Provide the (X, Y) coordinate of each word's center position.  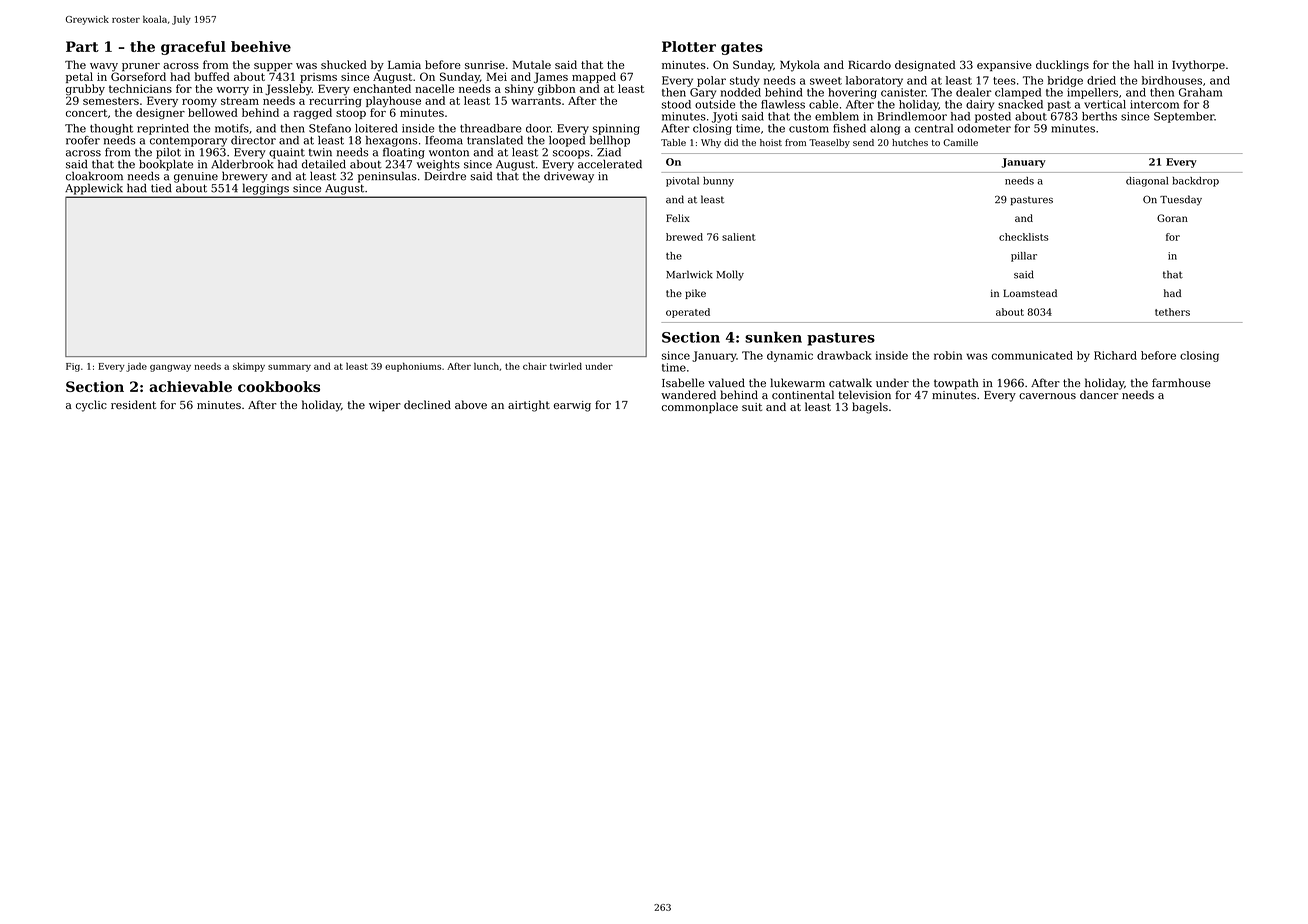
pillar (1024, 257)
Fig (73, 367)
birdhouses (1172, 80)
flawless (783, 104)
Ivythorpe (1198, 66)
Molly (730, 275)
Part (82, 46)
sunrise (485, 65)
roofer (83, 140)
